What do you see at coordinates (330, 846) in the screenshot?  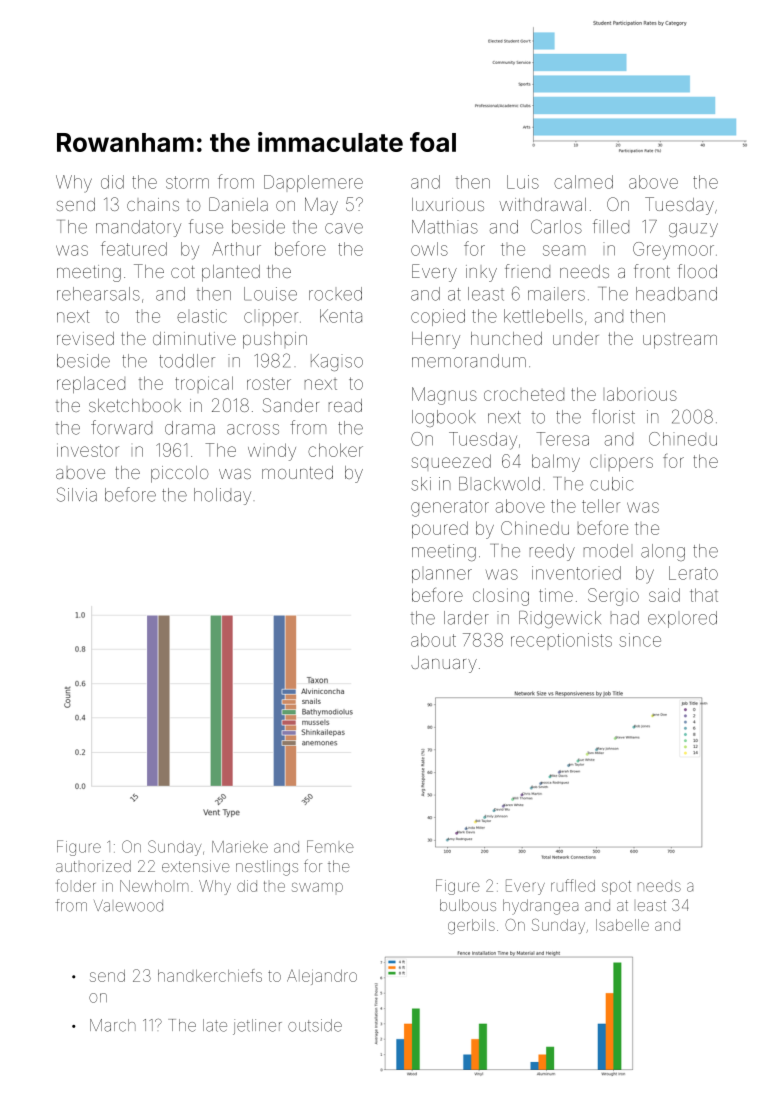 I see `Femke` at bounding box center [330, 846].
